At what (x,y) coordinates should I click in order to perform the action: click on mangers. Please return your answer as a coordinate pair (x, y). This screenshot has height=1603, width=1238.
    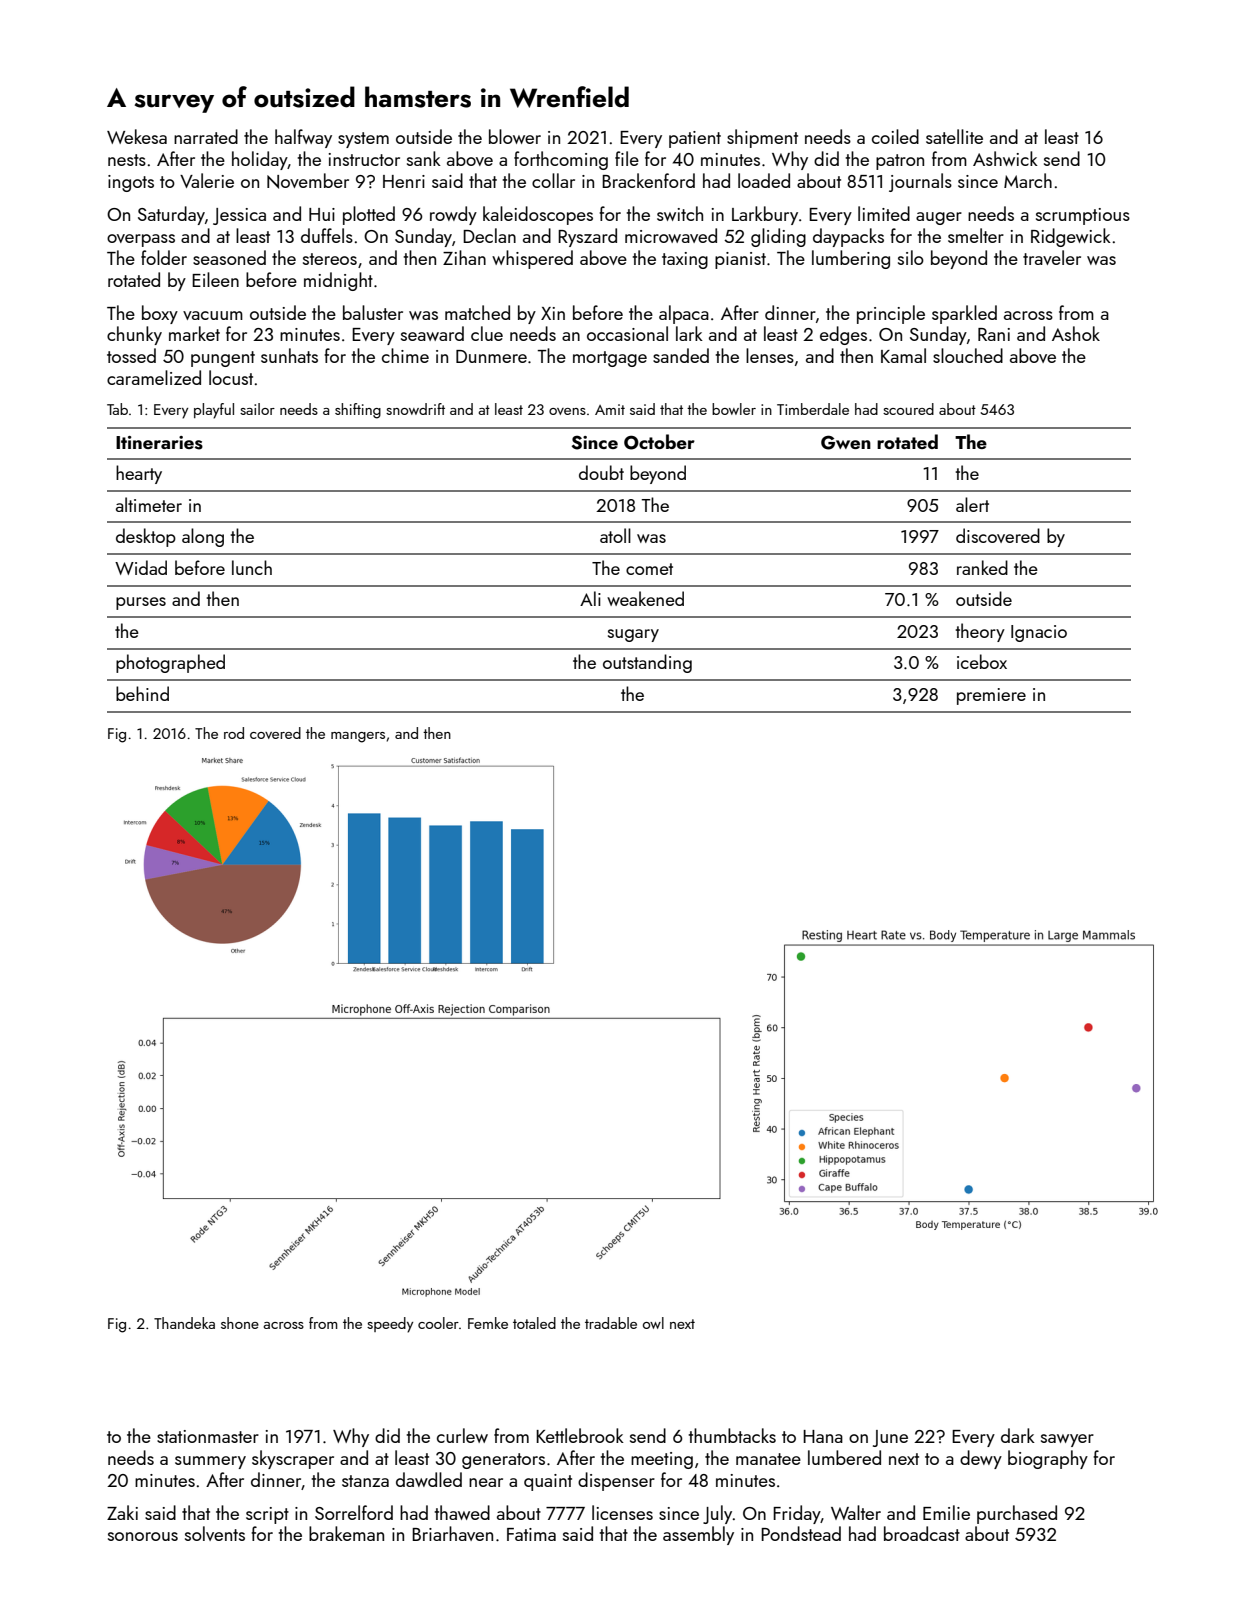
    Looking at the image, I should click on (358, 737).
